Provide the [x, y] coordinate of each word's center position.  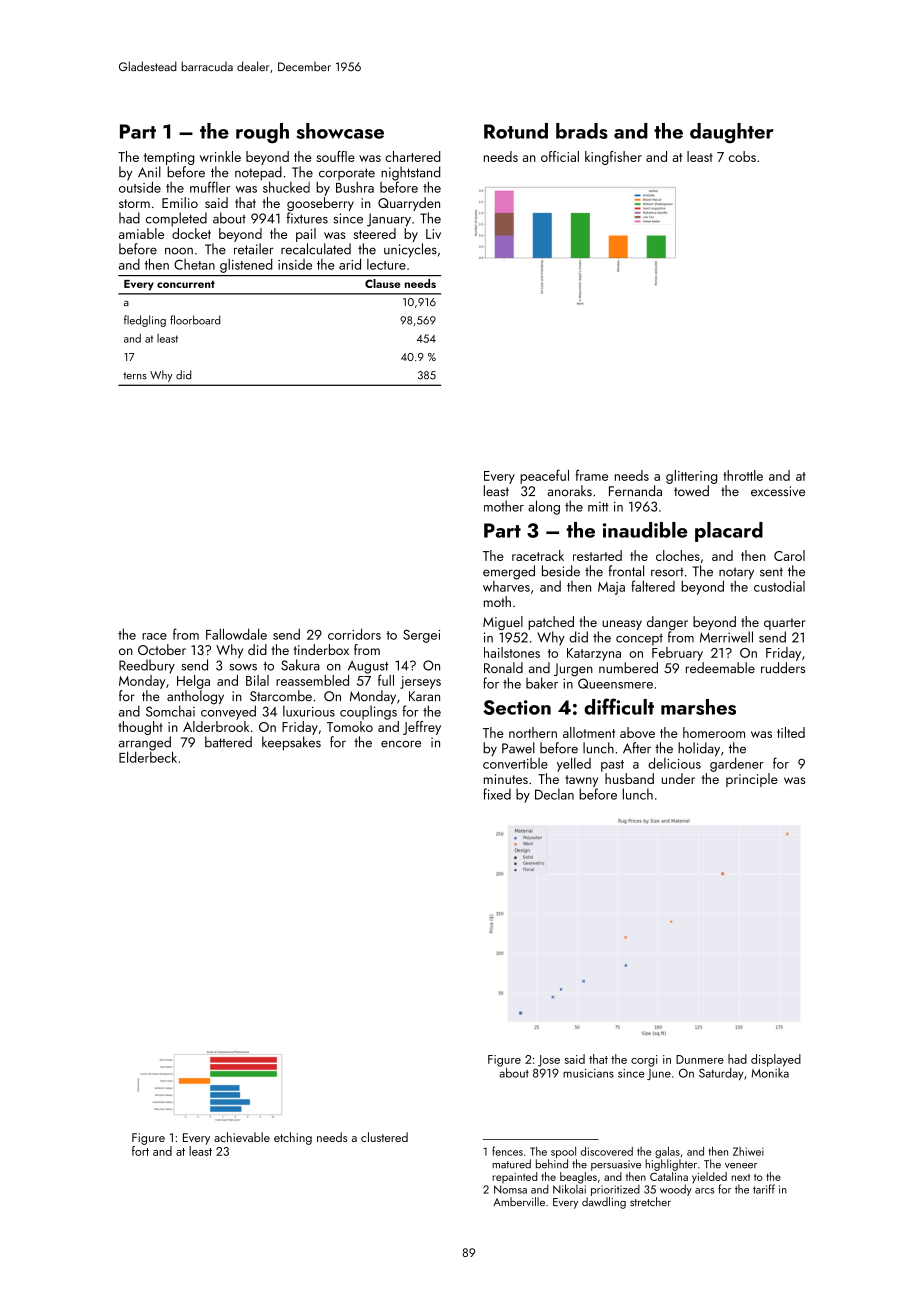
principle [752, 780]
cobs [742, 156]
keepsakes [291, 743]
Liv [433, 234]
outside [140, 187]
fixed [497, 794]
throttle [743, 475]
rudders [783, 667]
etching [293, 1138]
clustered [384, 1137]
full [386, 680]
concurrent [186, 284]
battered [228, 742]
